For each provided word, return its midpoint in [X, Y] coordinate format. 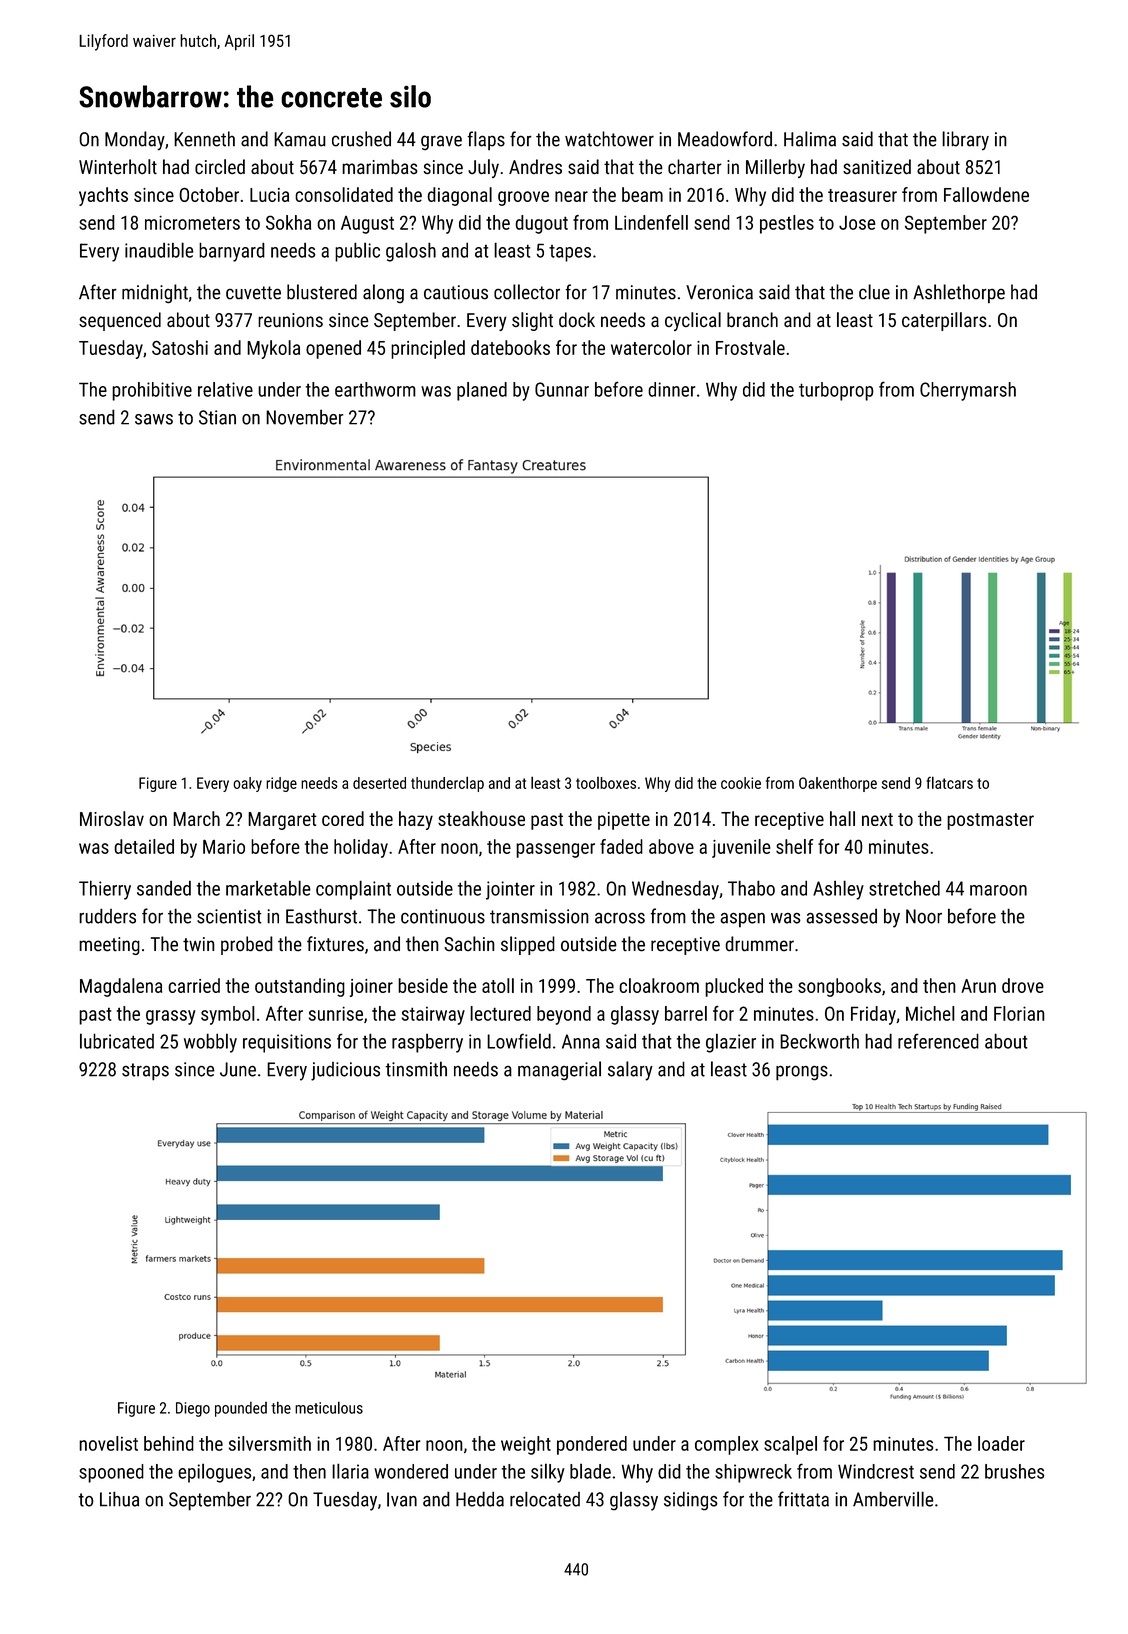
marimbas [380, 166]
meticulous [329, 1407]
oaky [247, 784]
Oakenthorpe [838, 784]
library [965, 140]
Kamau [300, 139]
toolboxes [606, 783]
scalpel [790, 1445]
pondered [592, 1445]
